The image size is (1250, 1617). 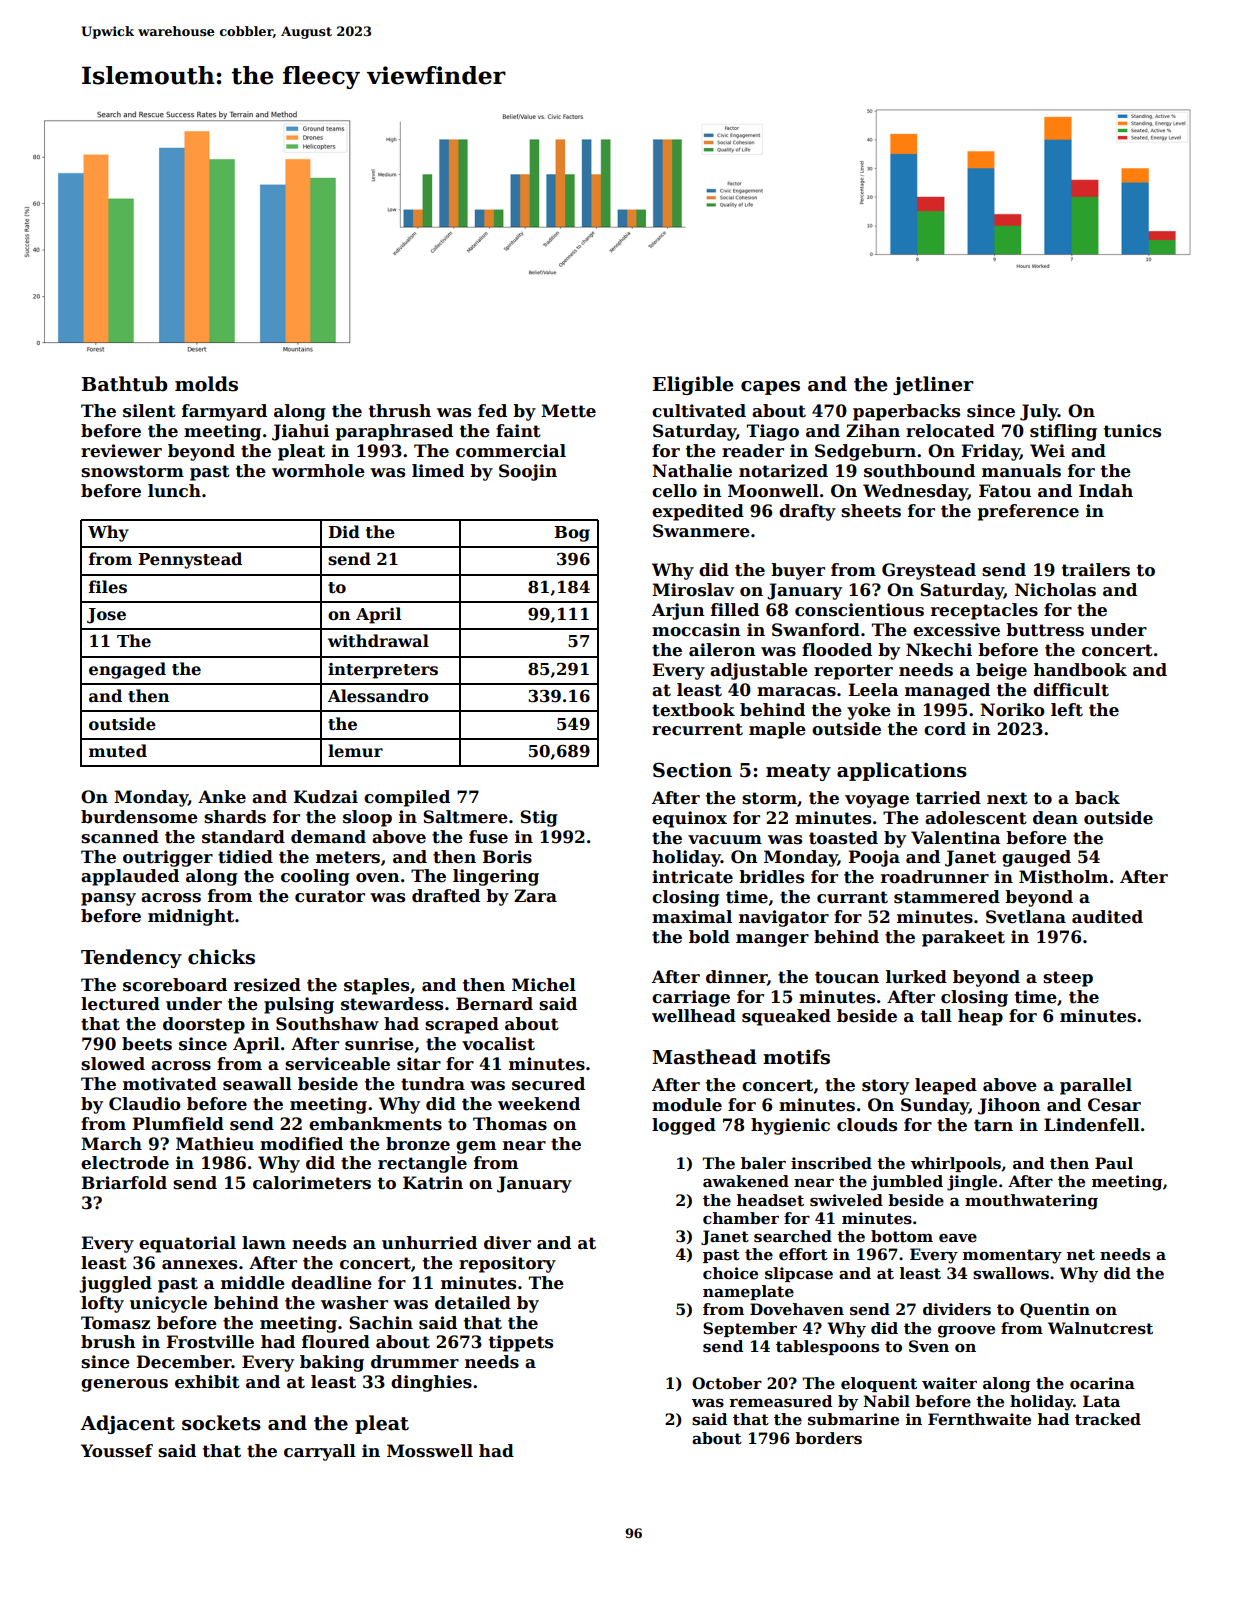 What do you see at coordinates (736, 977) in the screenshot?
I see `dinner` at bounding box center [736, 977].
